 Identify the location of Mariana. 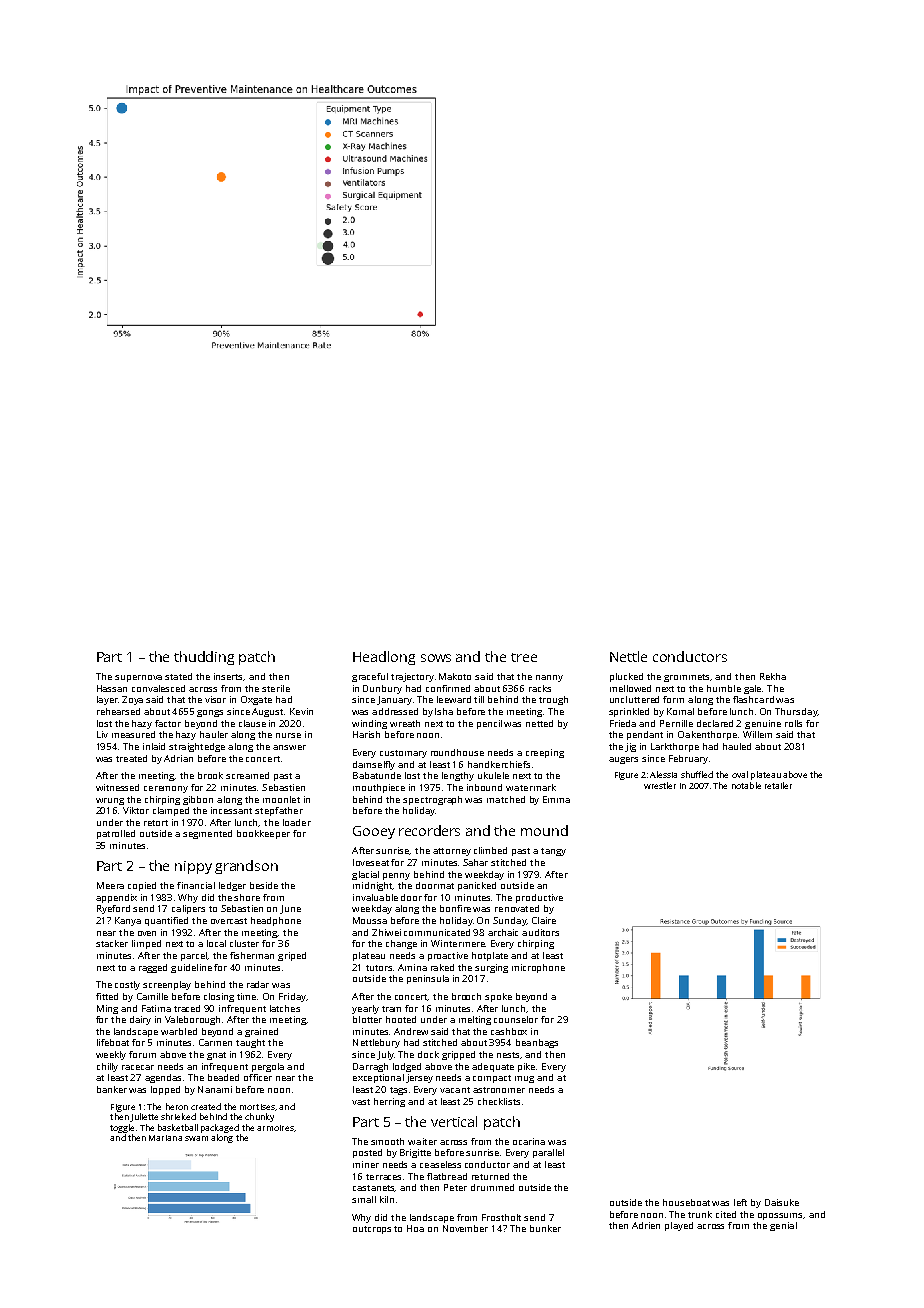
(165, 1138).
